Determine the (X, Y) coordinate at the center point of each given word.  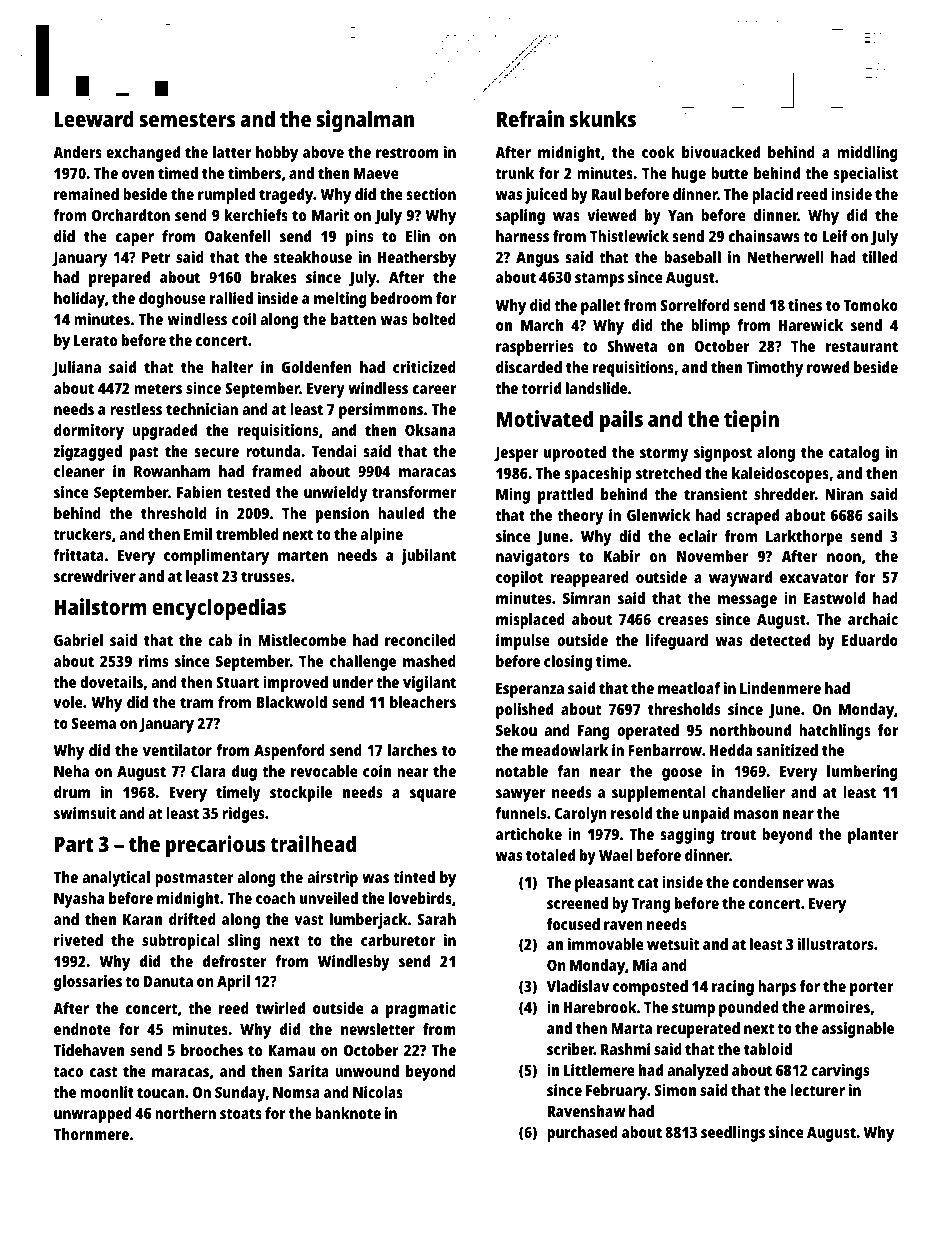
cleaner (79, 471)
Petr (156, 257)
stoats (241, 1113)
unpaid (706, 815)
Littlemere (599, 1070)
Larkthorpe (804, 538)
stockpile (301, 794)
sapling (520, 217)
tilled (880, 257)
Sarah (436, 919)
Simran (587, 598)
